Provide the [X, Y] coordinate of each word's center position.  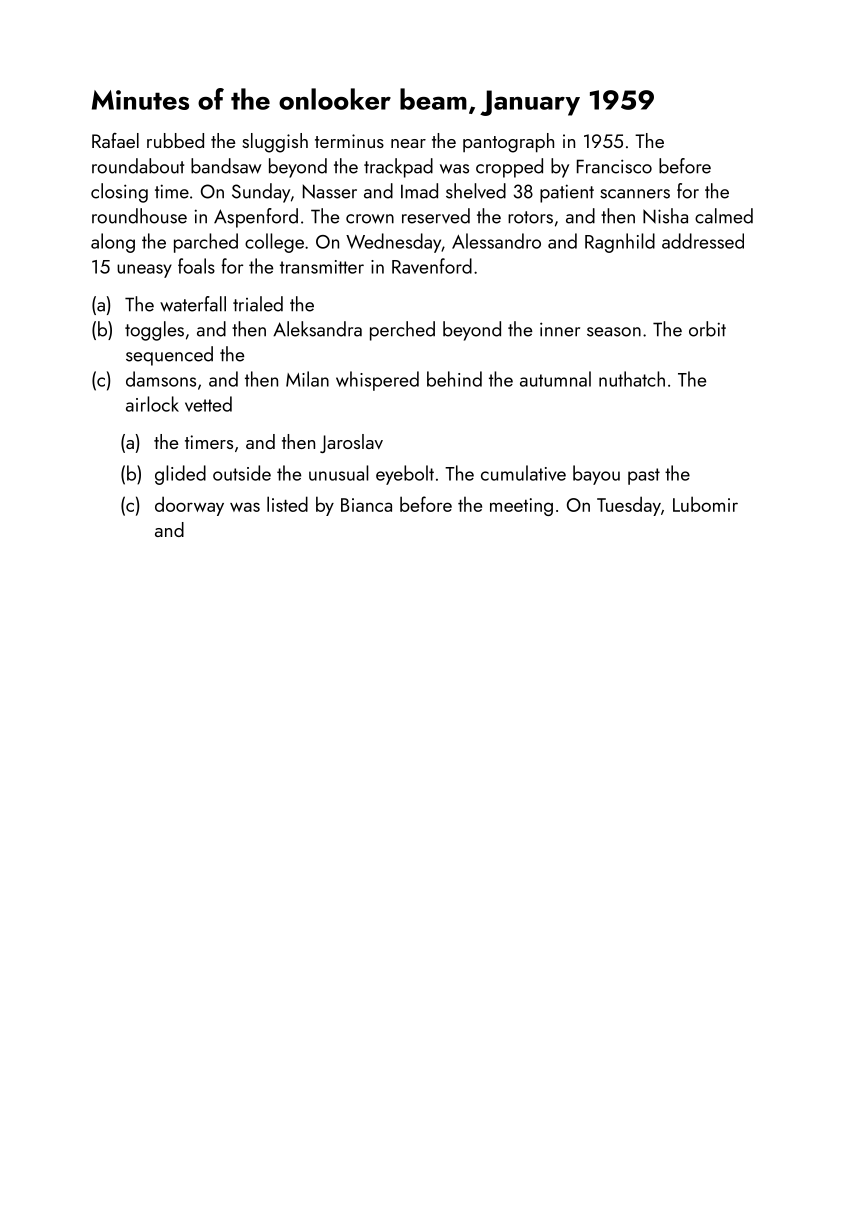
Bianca [366, 505]
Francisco [614, 166]
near [408, 143]
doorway [189, 506]
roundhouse [139, 216]
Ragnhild [620, 243]
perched [402, 331]
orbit [707, 329]
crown [370, 219]
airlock [152, 404]
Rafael [115, 140]
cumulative [523, 473]
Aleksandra [317, 329]
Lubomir [705, 504]
